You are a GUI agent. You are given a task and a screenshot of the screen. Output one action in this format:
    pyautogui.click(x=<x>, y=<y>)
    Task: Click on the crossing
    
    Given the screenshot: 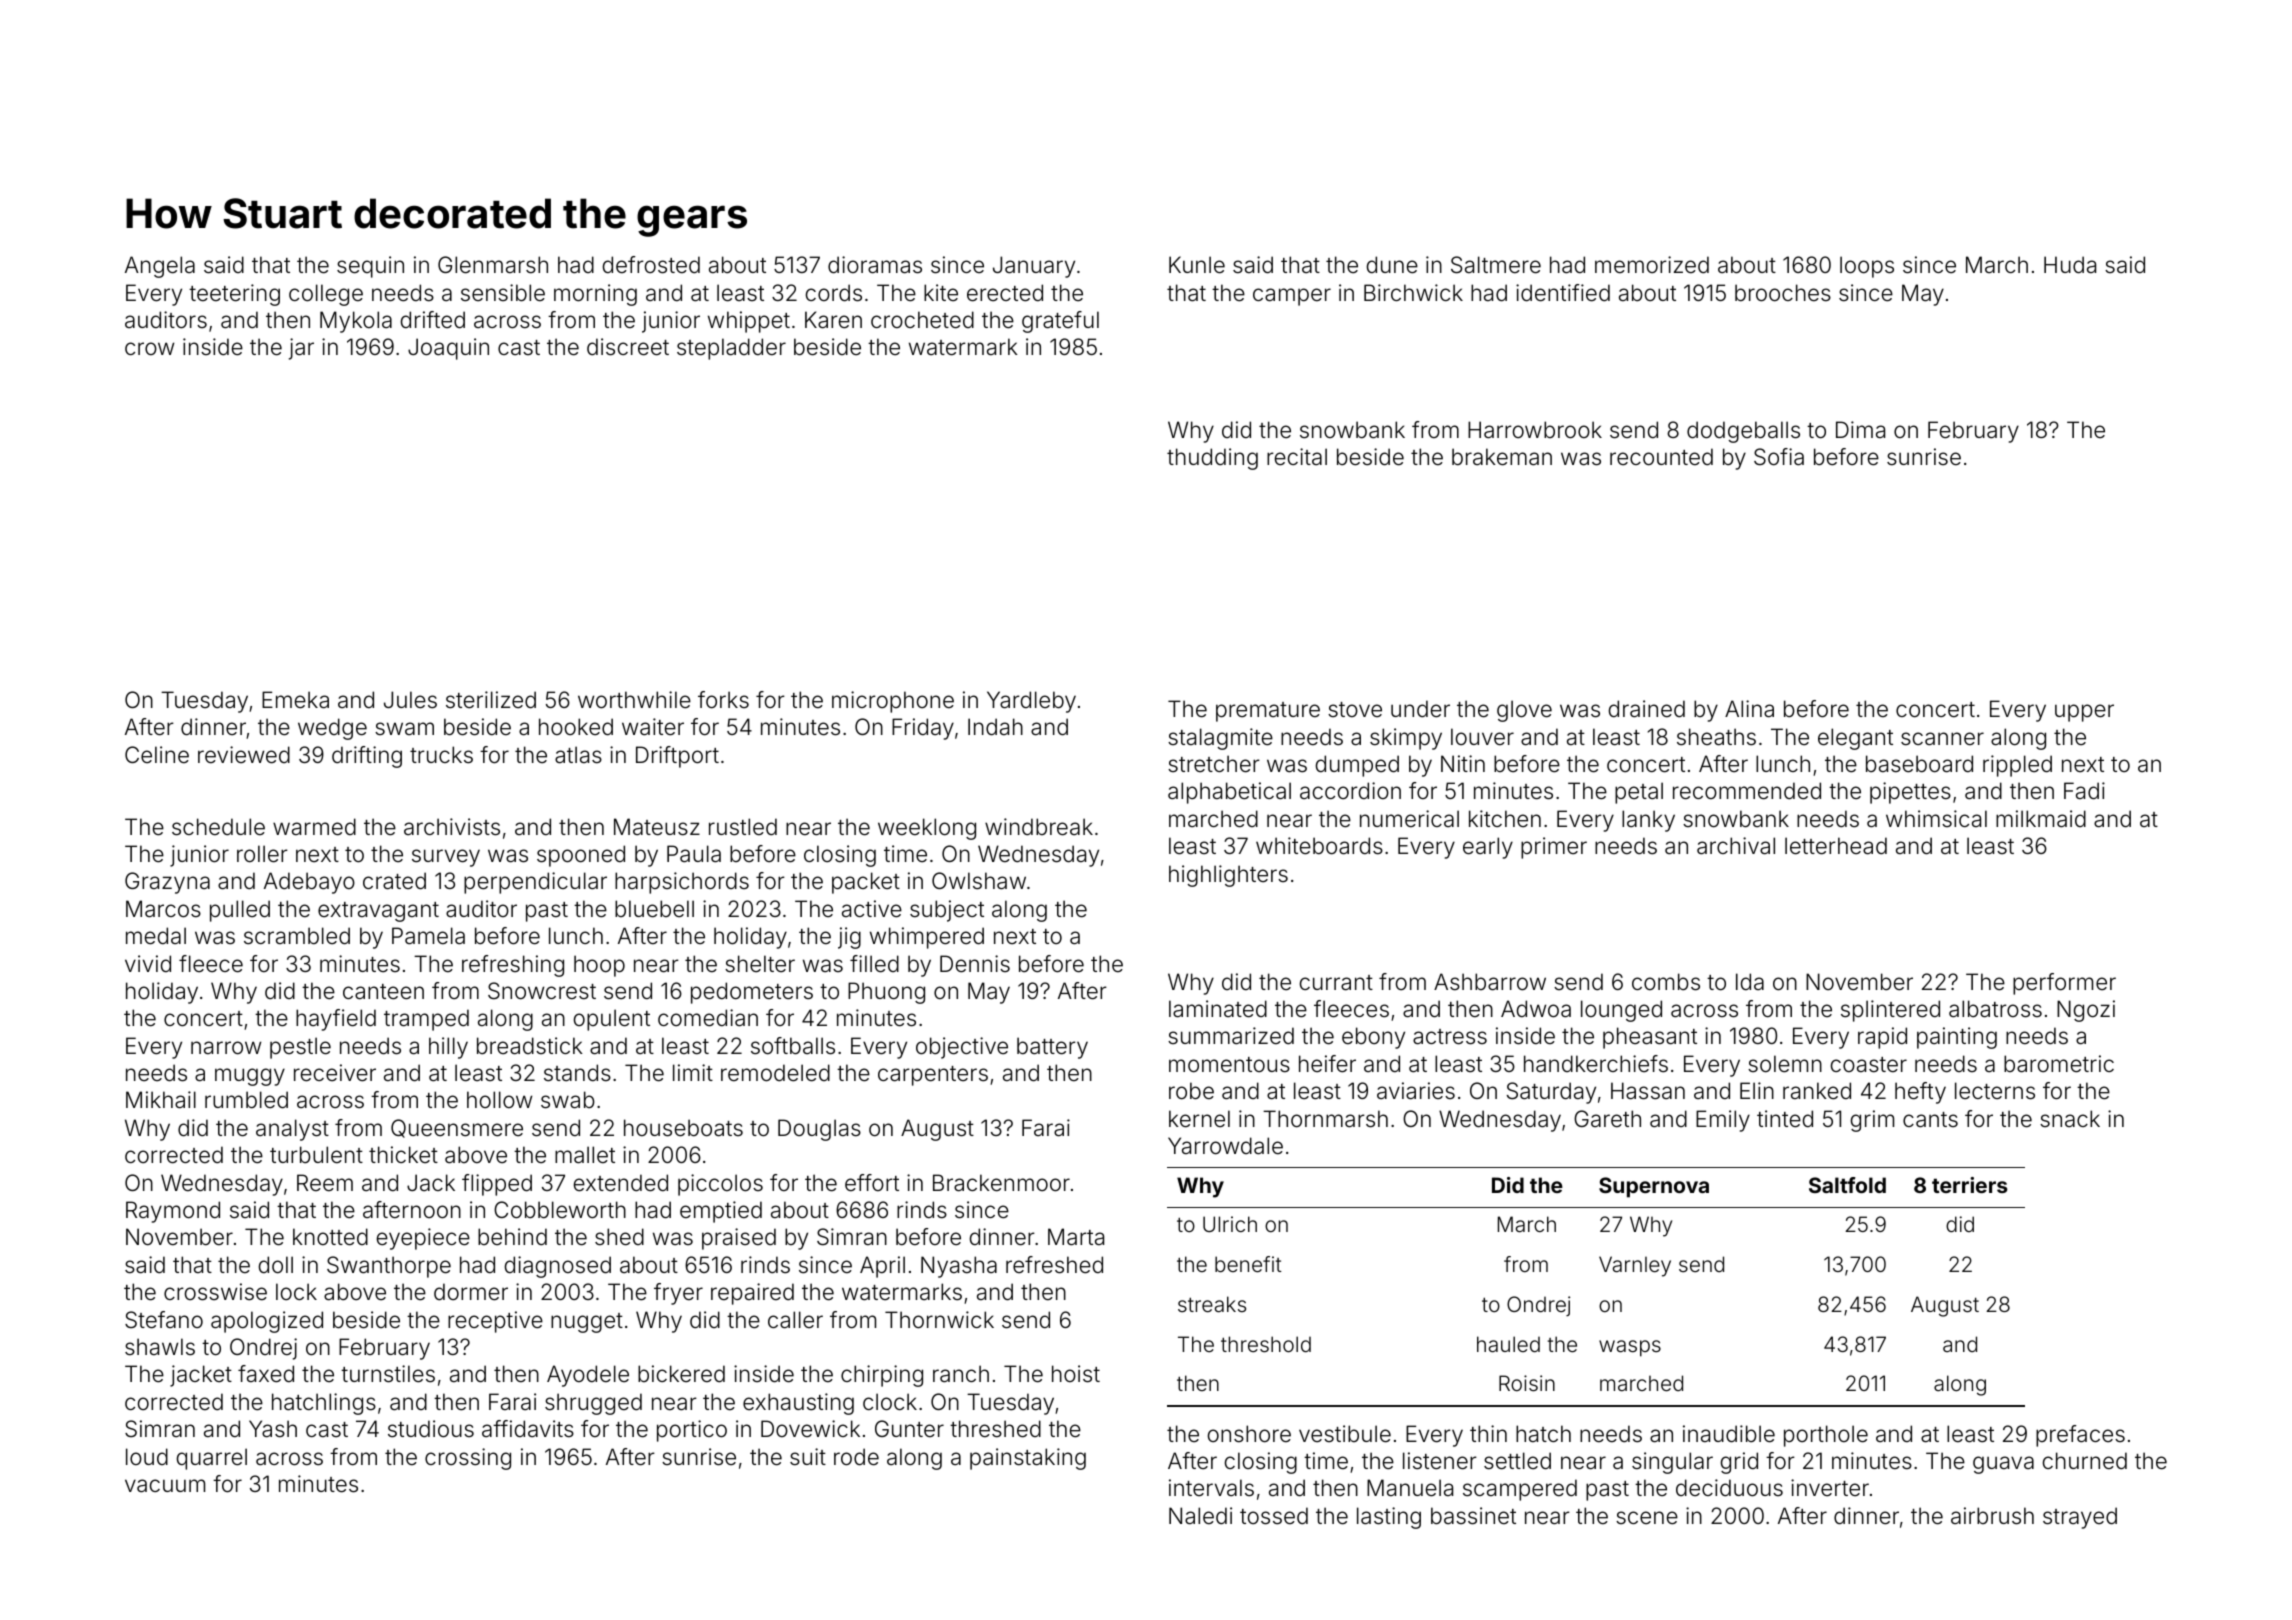 What is the action you would take?
    pyautogui.click(x=468, y=1459)
